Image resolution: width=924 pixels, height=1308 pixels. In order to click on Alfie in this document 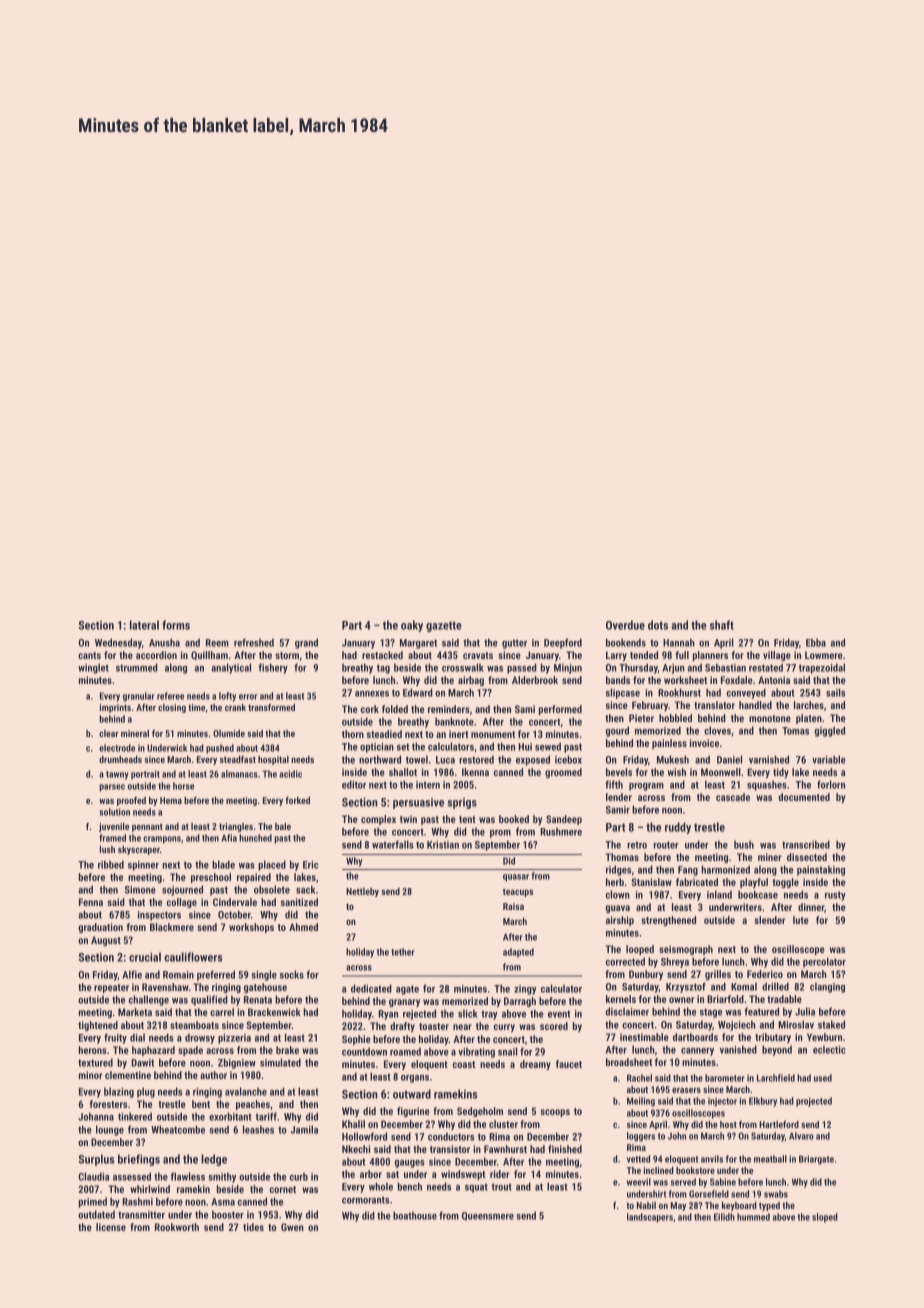, I will do `click(132, 974)`.
